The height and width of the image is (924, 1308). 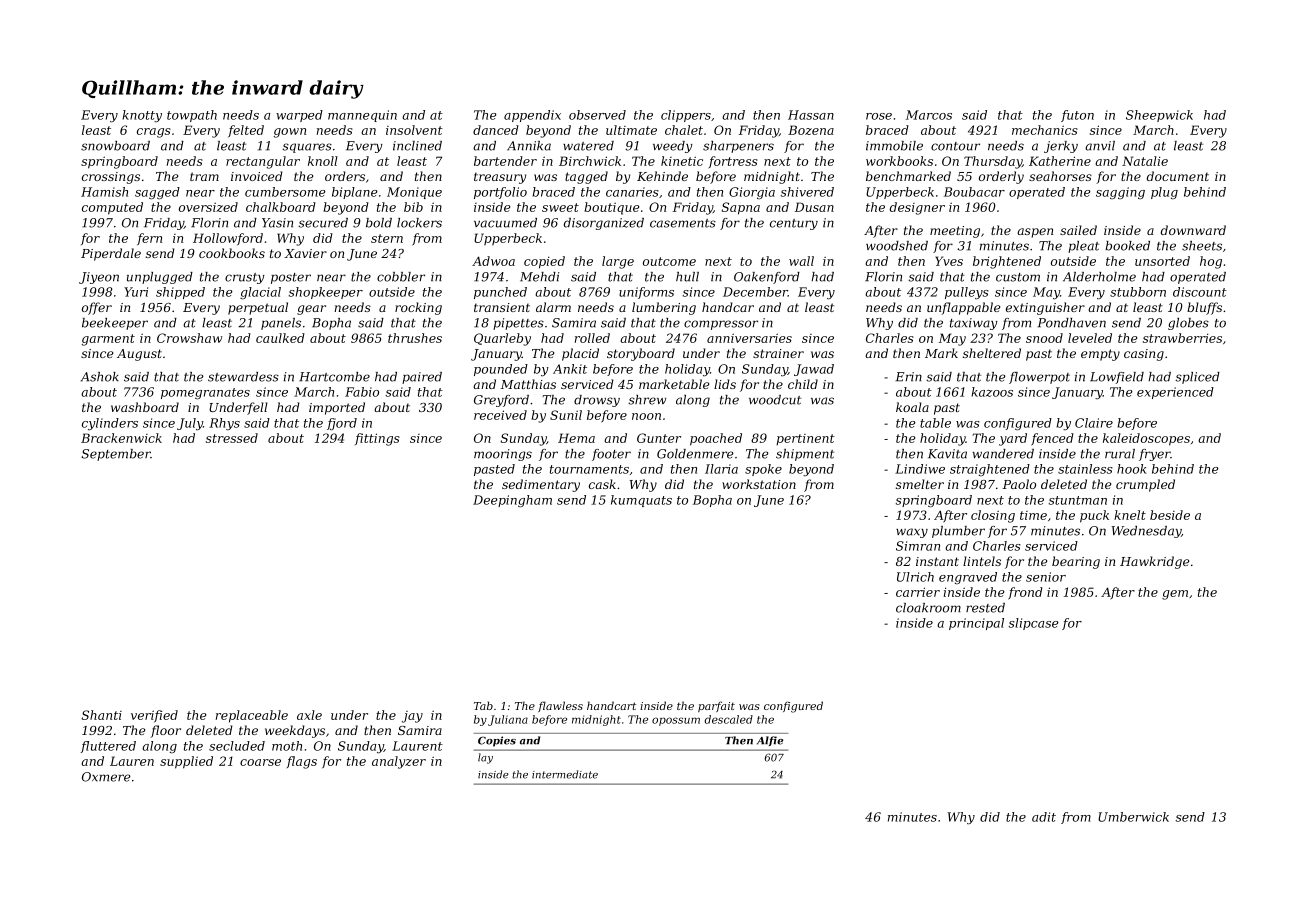 I want to click on fluttered, so click(x=108, y=747).
